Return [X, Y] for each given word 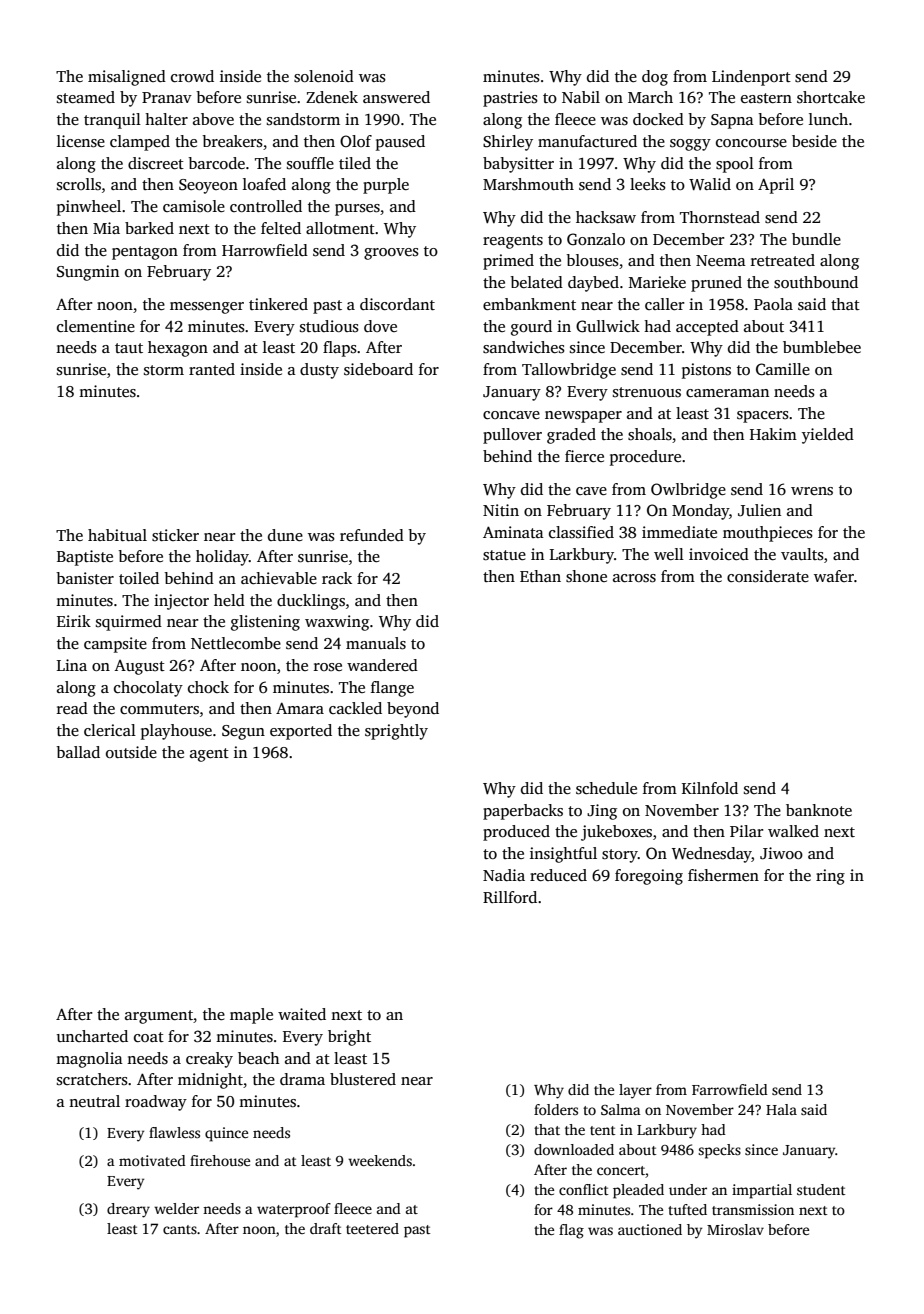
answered [396, 97]
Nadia [504, 875]
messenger [207, 308]
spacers [763, 417]
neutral [94, 1101]
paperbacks [523, 812]
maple [251, 1016]
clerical [110, 730]
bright [349, 1038]
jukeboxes [616, 833]
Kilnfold [710, 788]
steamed [86, 97]
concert [621, 1170]
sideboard [378, 369]
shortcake [831, 97]
